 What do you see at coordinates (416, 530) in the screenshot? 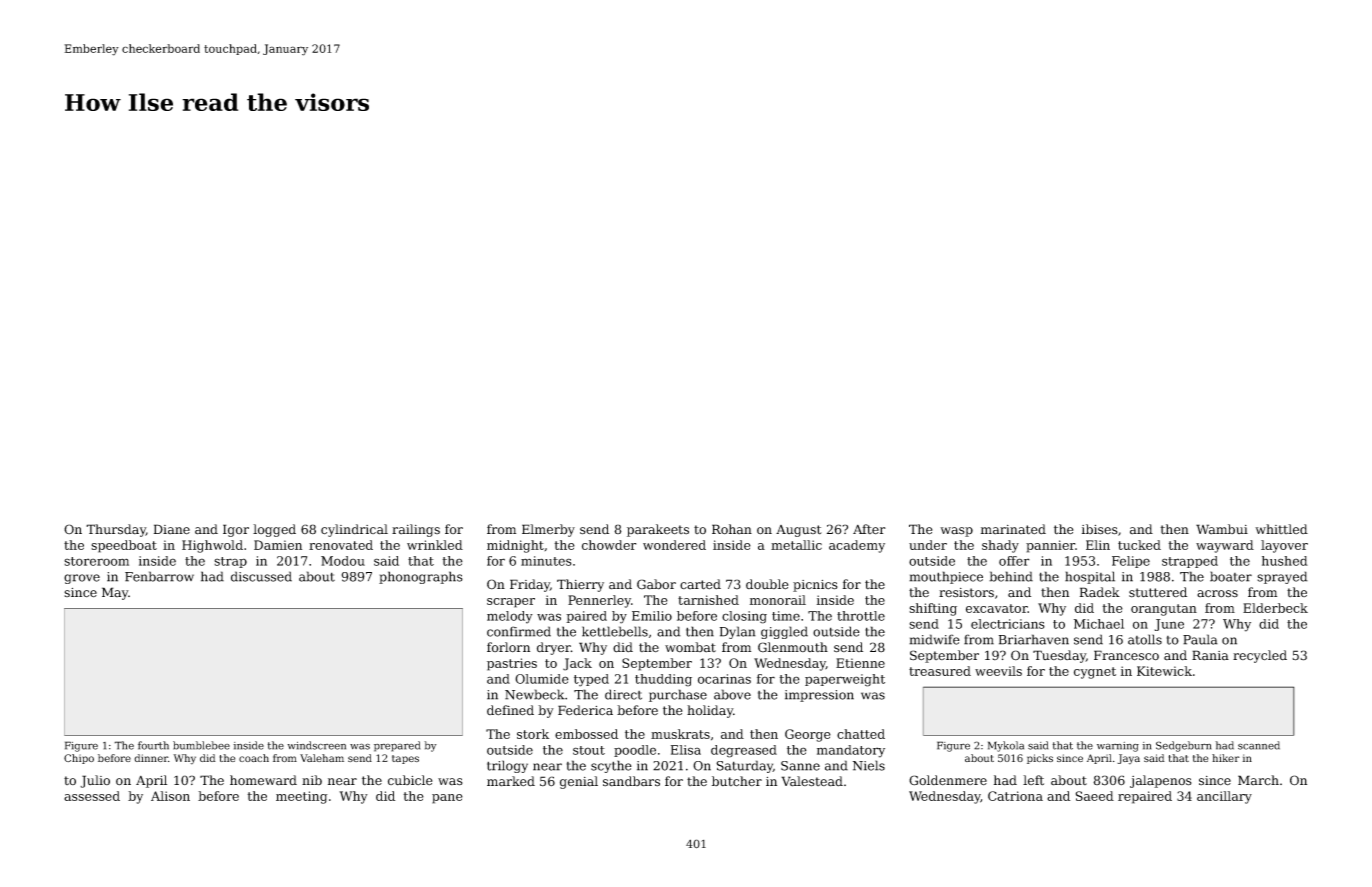
I see `railings` at bounding box center [416, 530].
